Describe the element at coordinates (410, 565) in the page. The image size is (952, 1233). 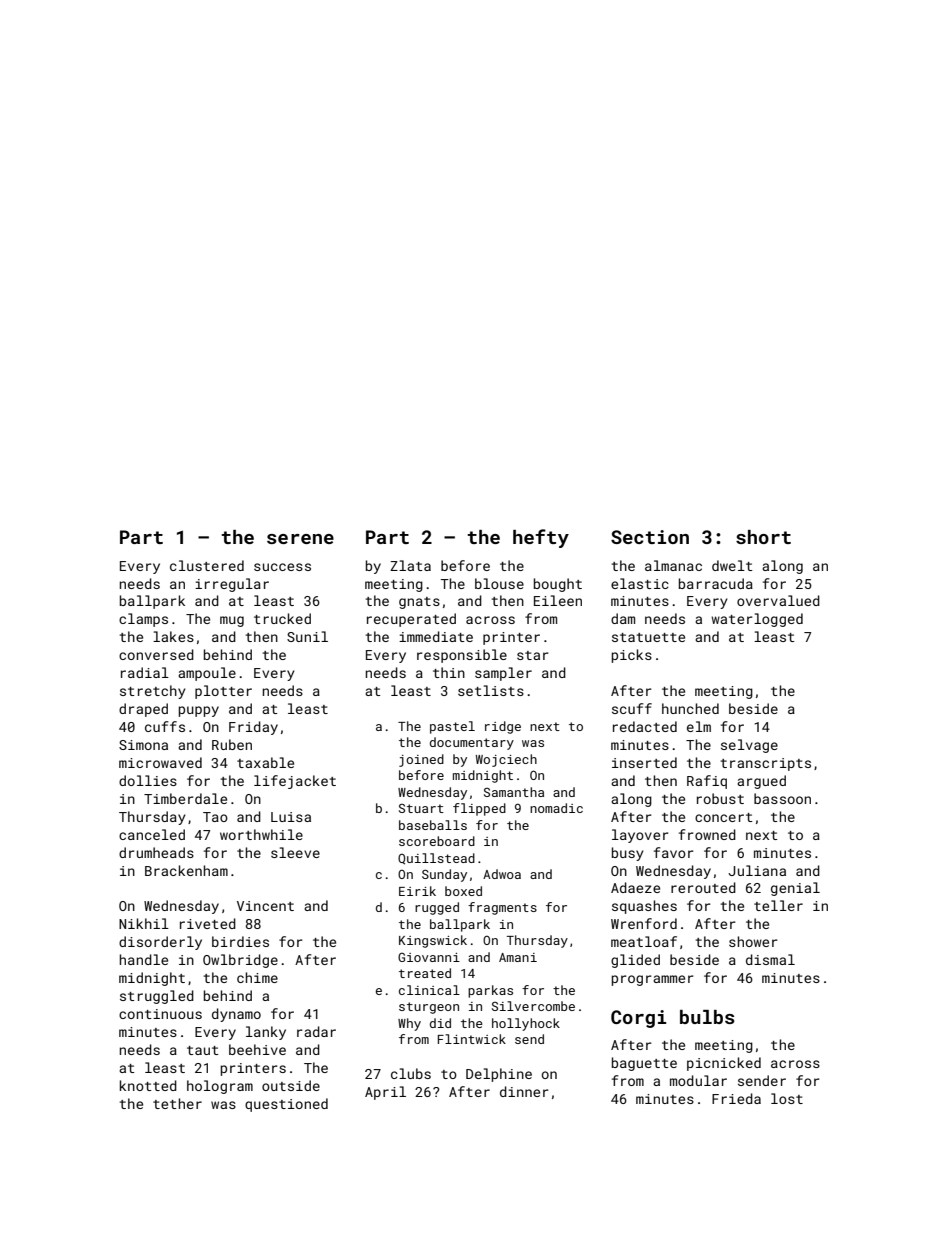
I see `Zlata` at that location.
